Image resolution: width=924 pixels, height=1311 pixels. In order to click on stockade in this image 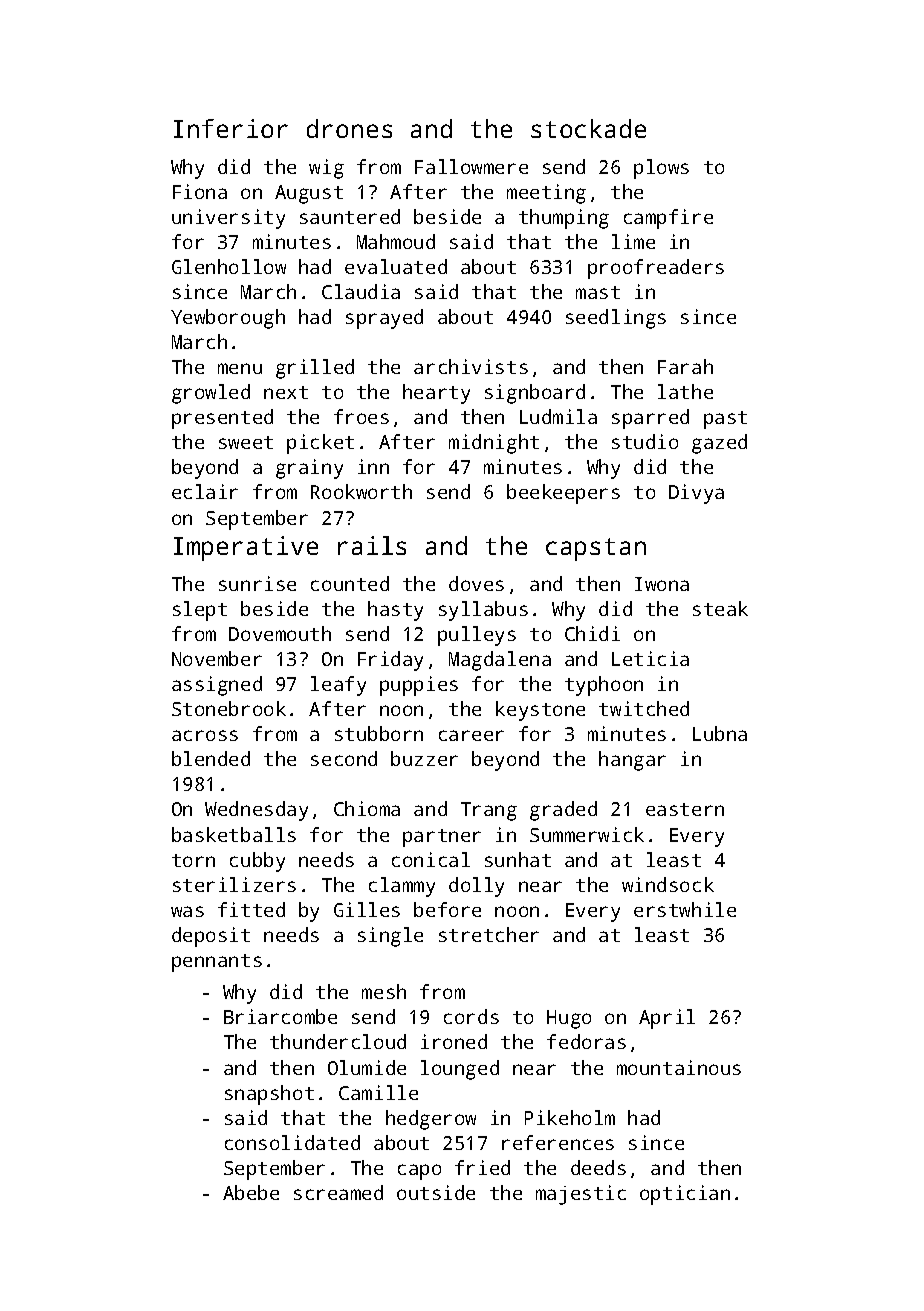, I will do `click(588, 128)`.
